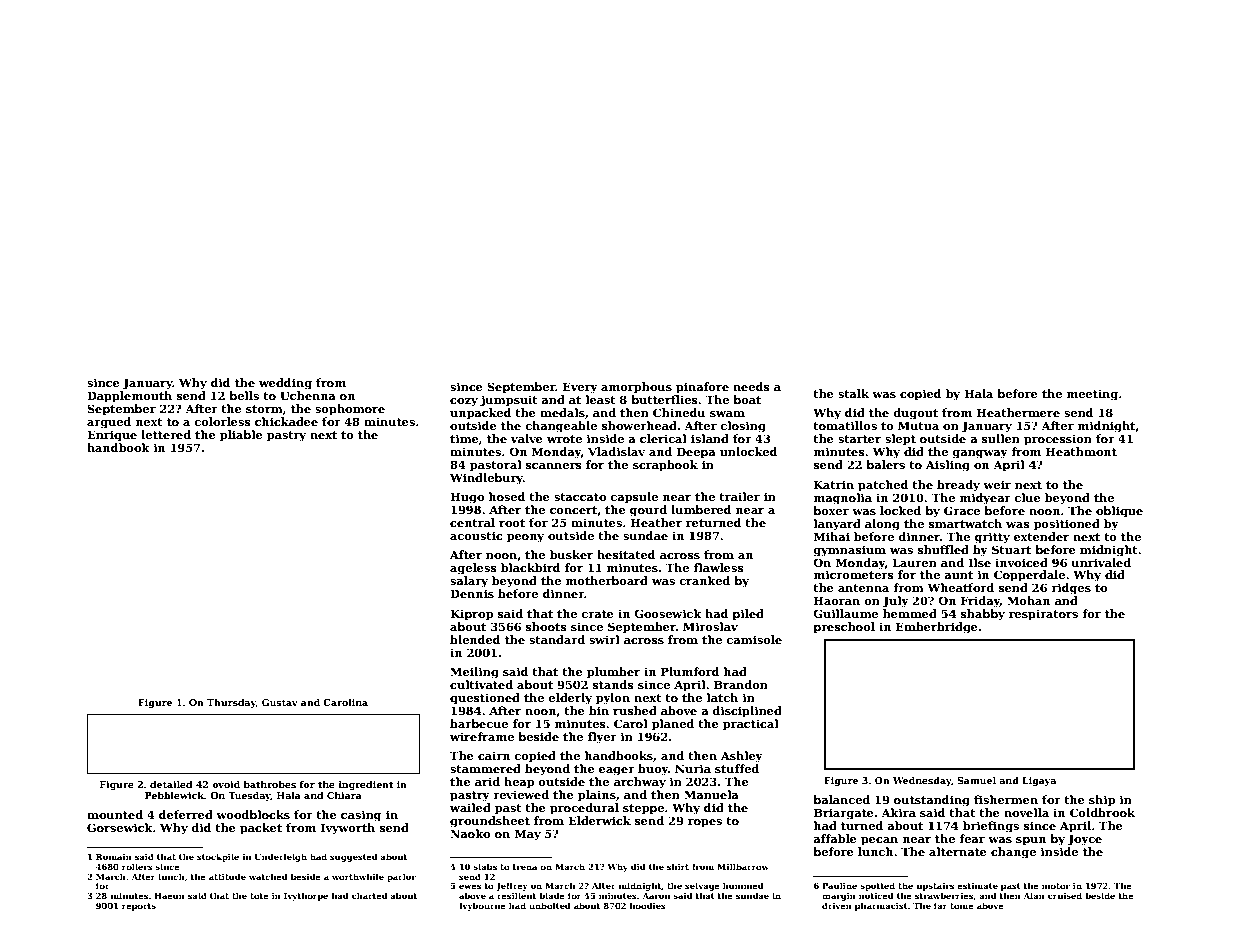 This screenshot has height=952, width=1233. Describe the element at coordinates (473, 569) in the screenshot. I see `ageless` at that location.
